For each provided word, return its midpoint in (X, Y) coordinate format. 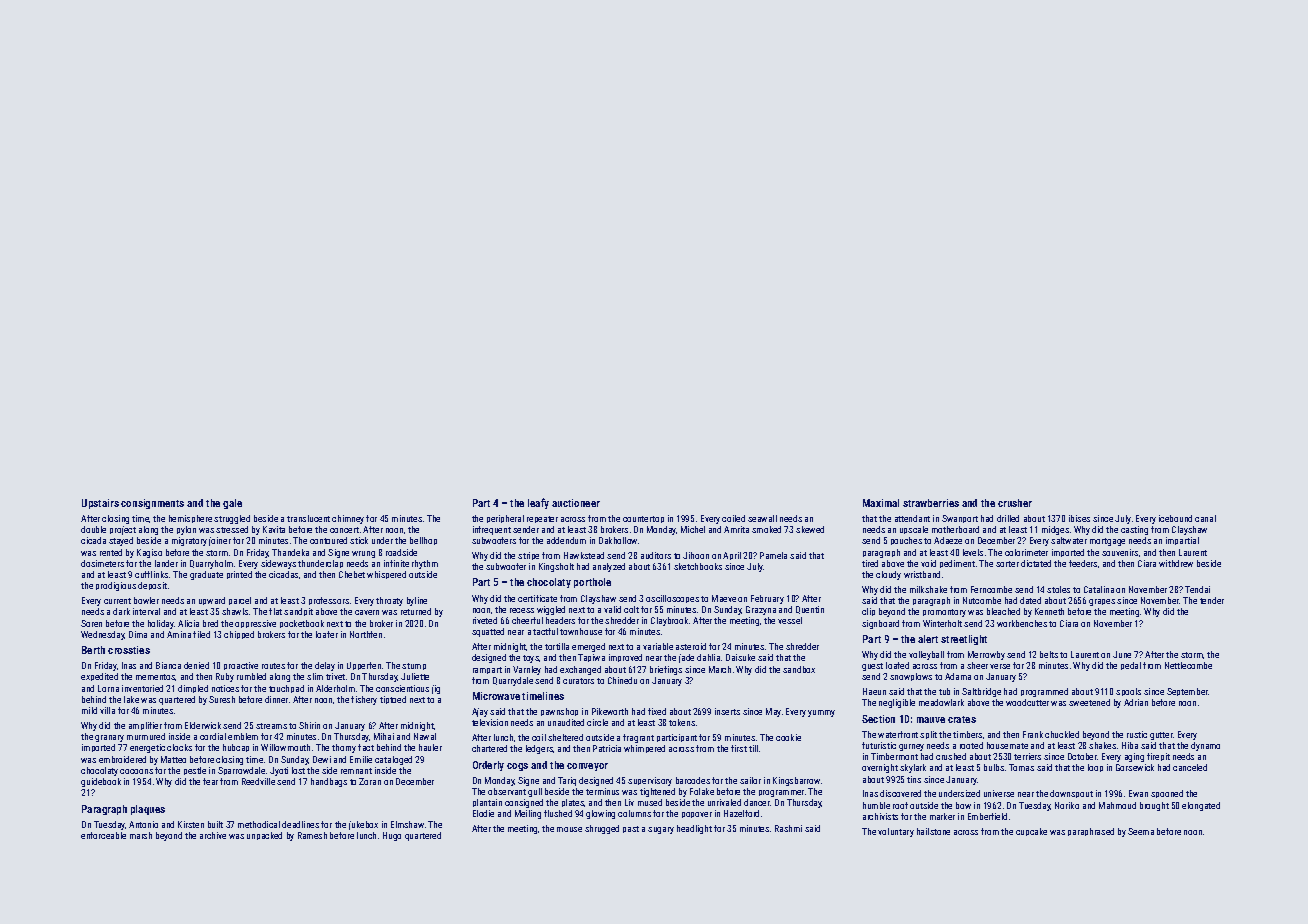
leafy (538, 503)
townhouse (581, 631)
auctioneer (576, 503)
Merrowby (986, 655)
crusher (1015, 503)
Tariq (567, 781)
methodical (259, 824)
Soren (91, 623)
